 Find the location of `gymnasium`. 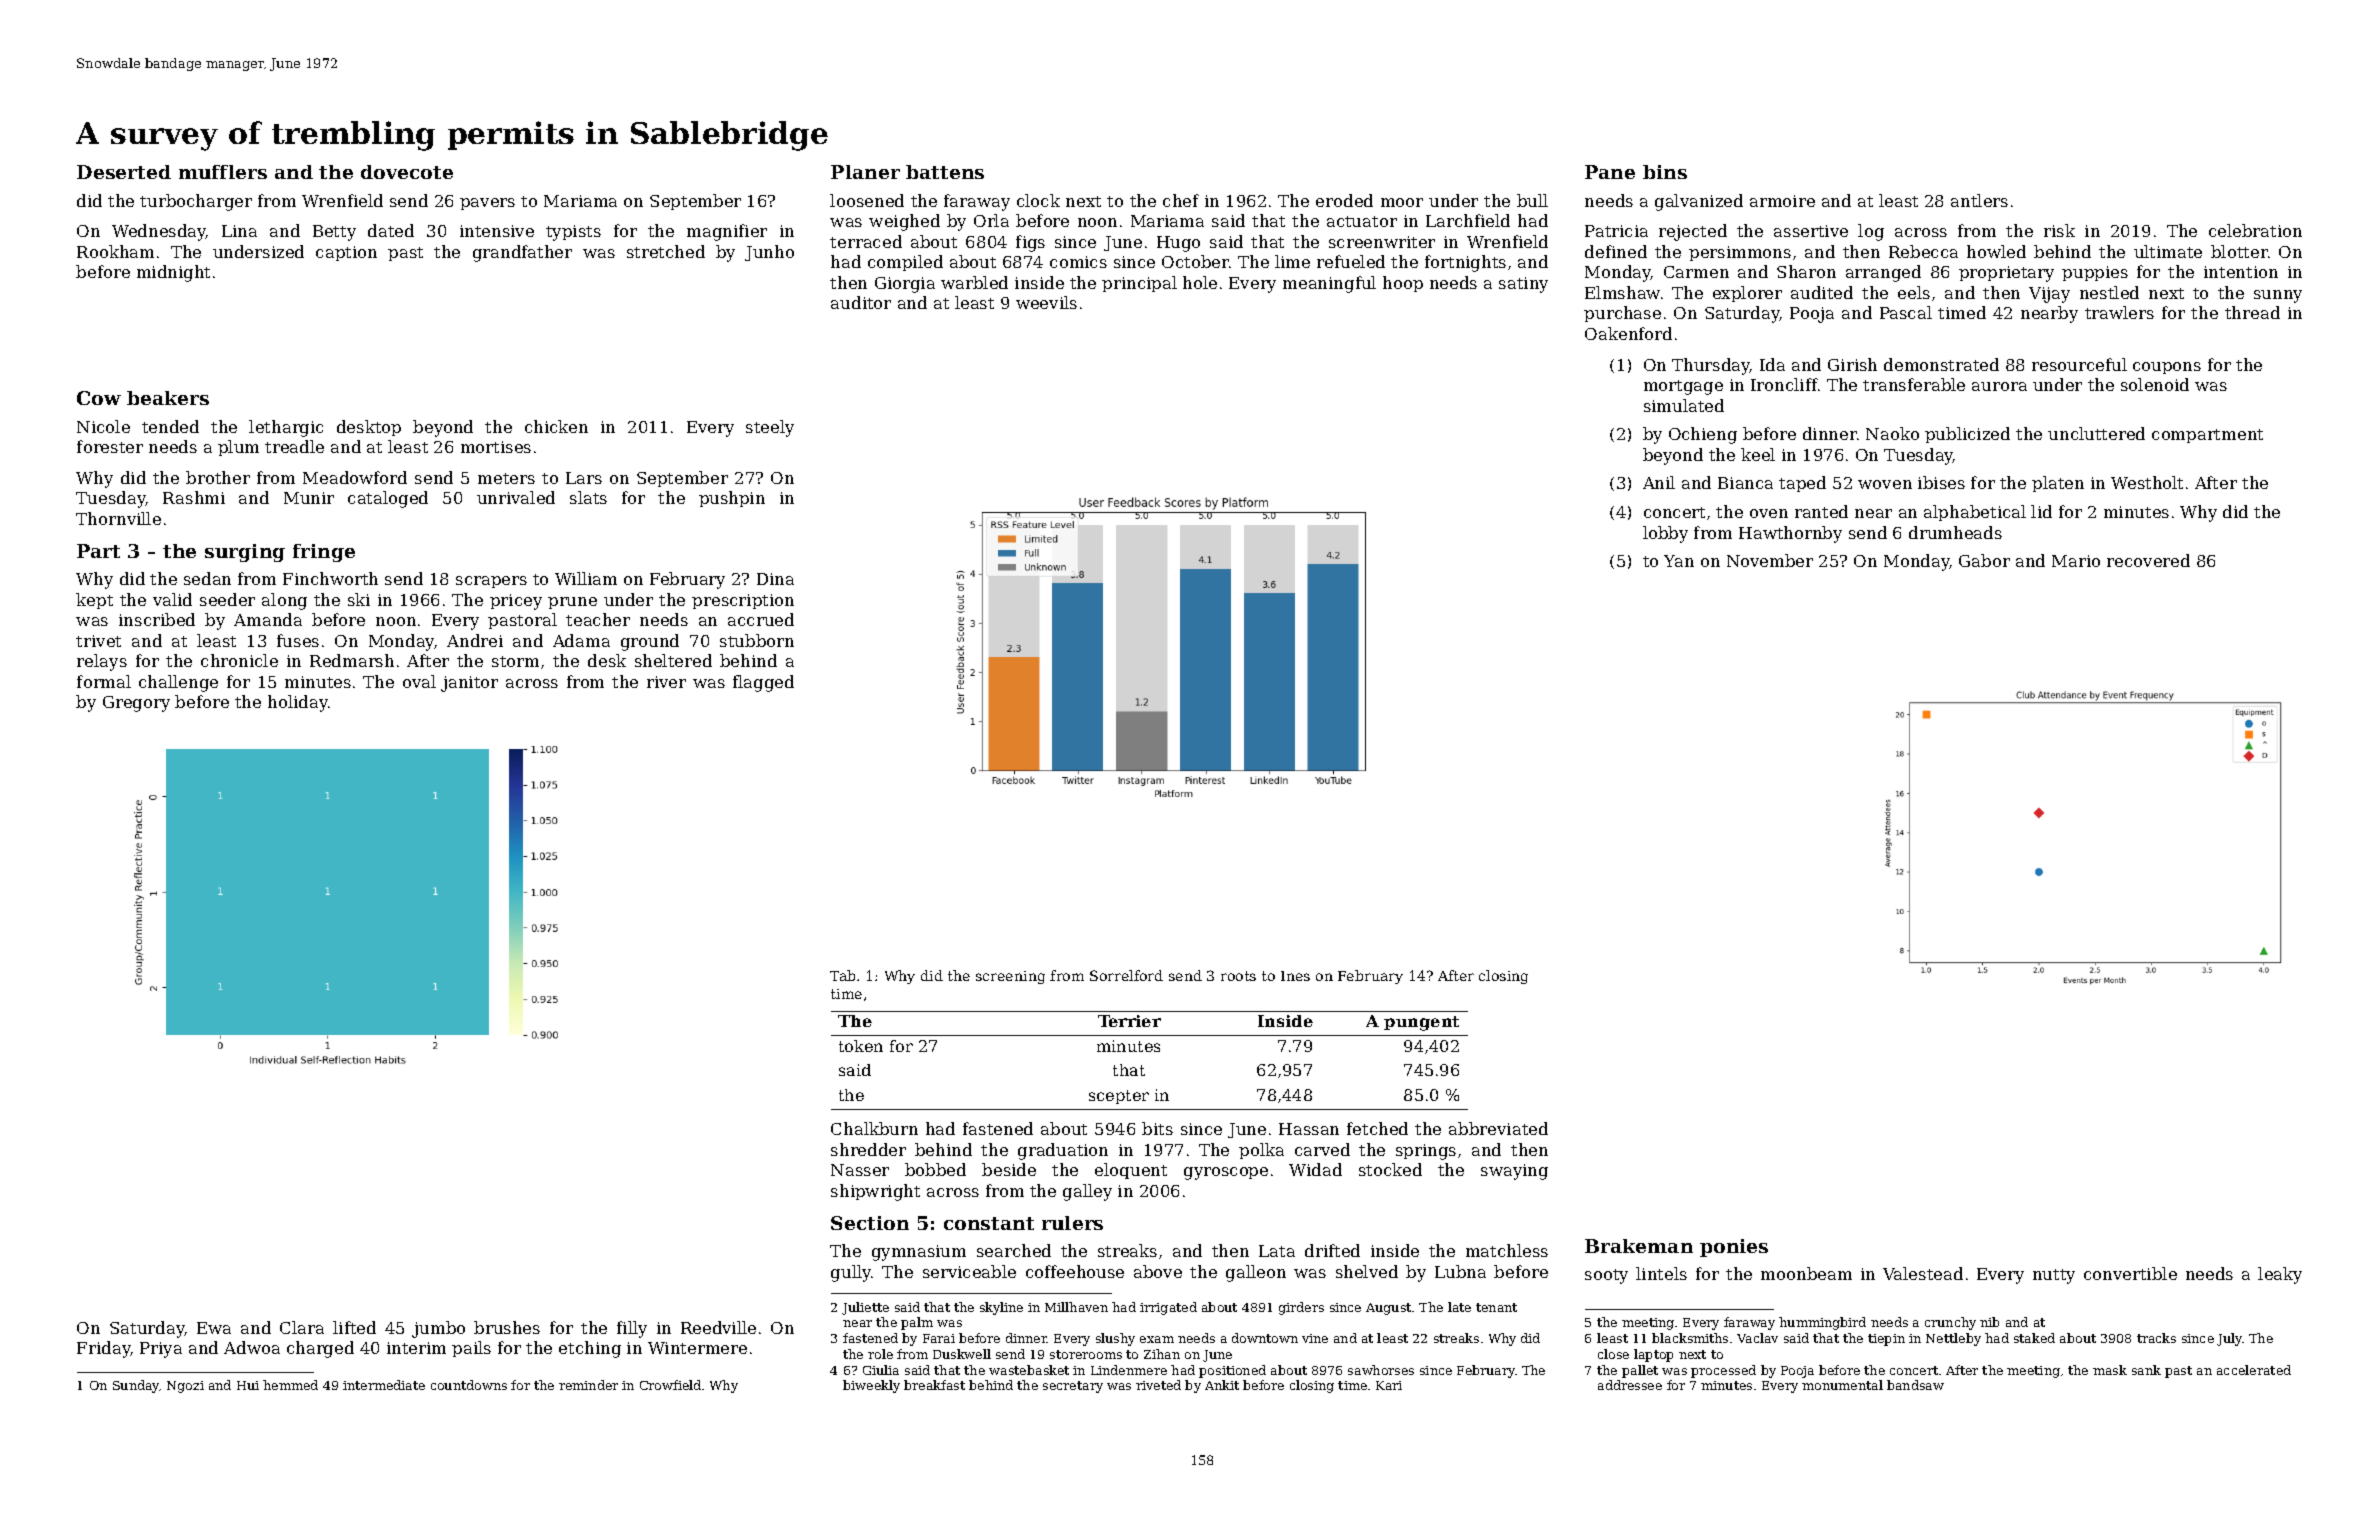

gymnasium is located at coordinates (919, 1253).
